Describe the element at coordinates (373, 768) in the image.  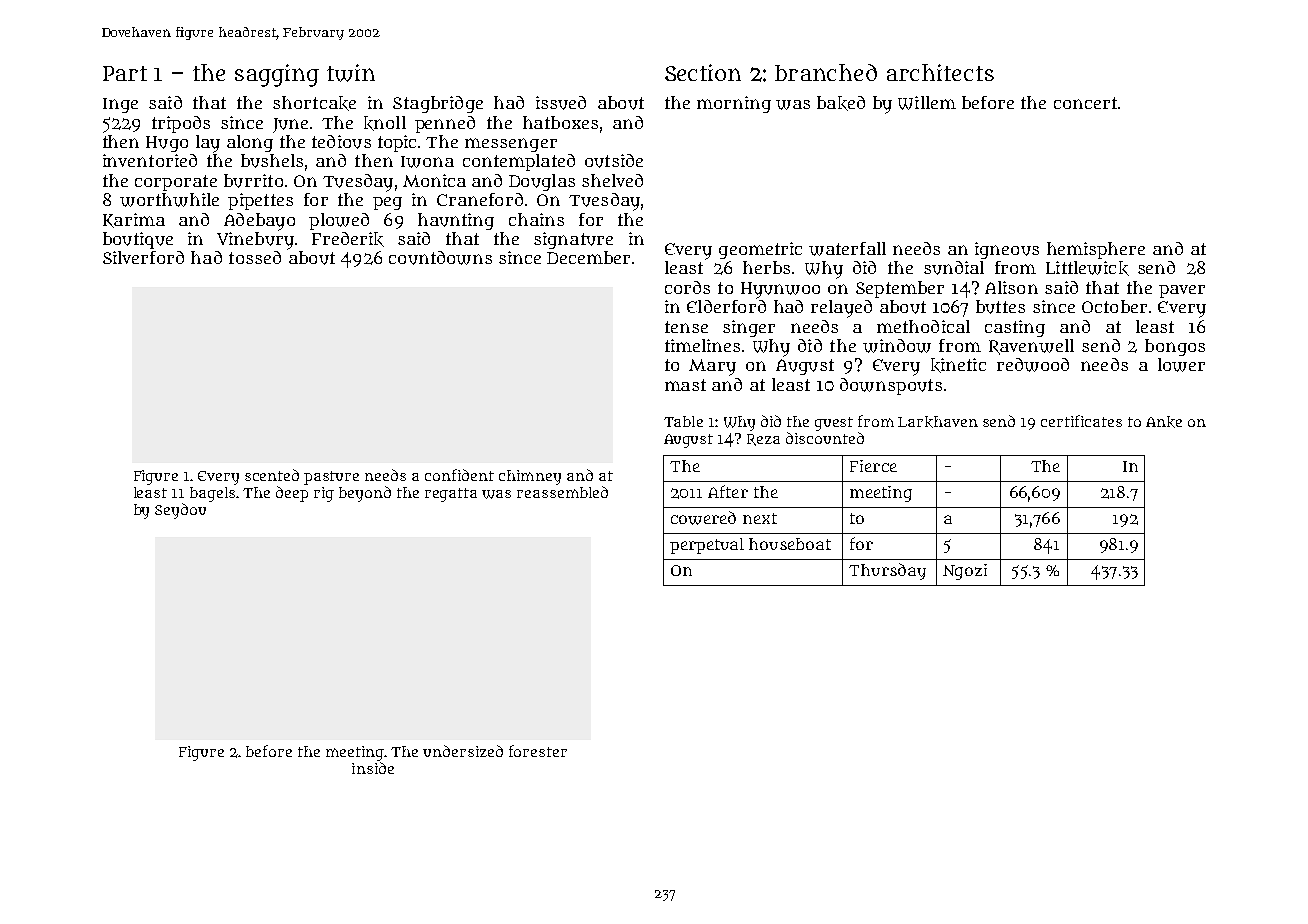
I see `inside` at that location.
